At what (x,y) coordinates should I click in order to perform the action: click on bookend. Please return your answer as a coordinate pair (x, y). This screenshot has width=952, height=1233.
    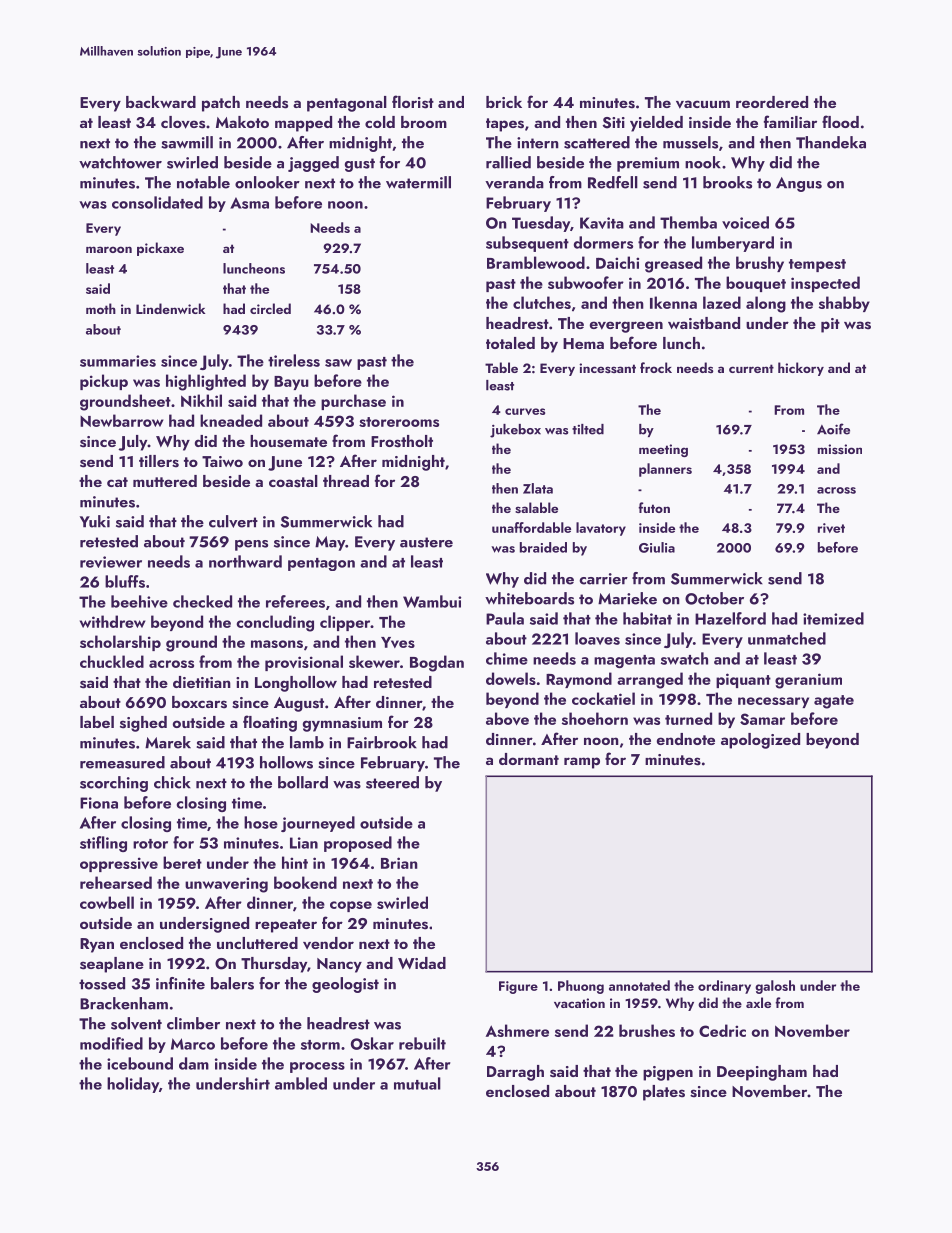
    Looking at the image, I should click on (305, 882).
